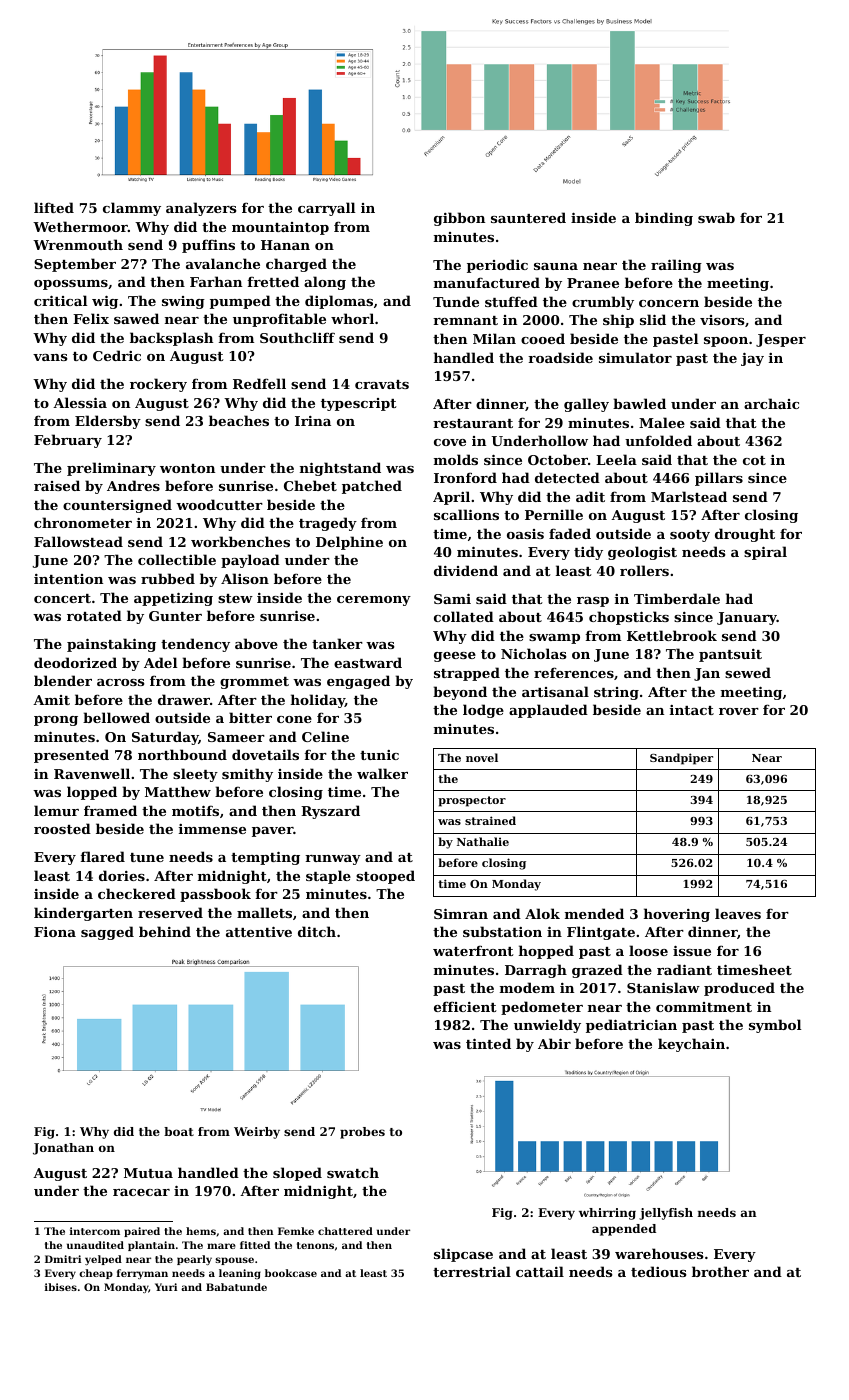 Image resolution: width=849 pixels, height=1400 pixels. What do you see at coordinates (752, 359) in the document?
I see `jay` at bounding box center [752, 359].
